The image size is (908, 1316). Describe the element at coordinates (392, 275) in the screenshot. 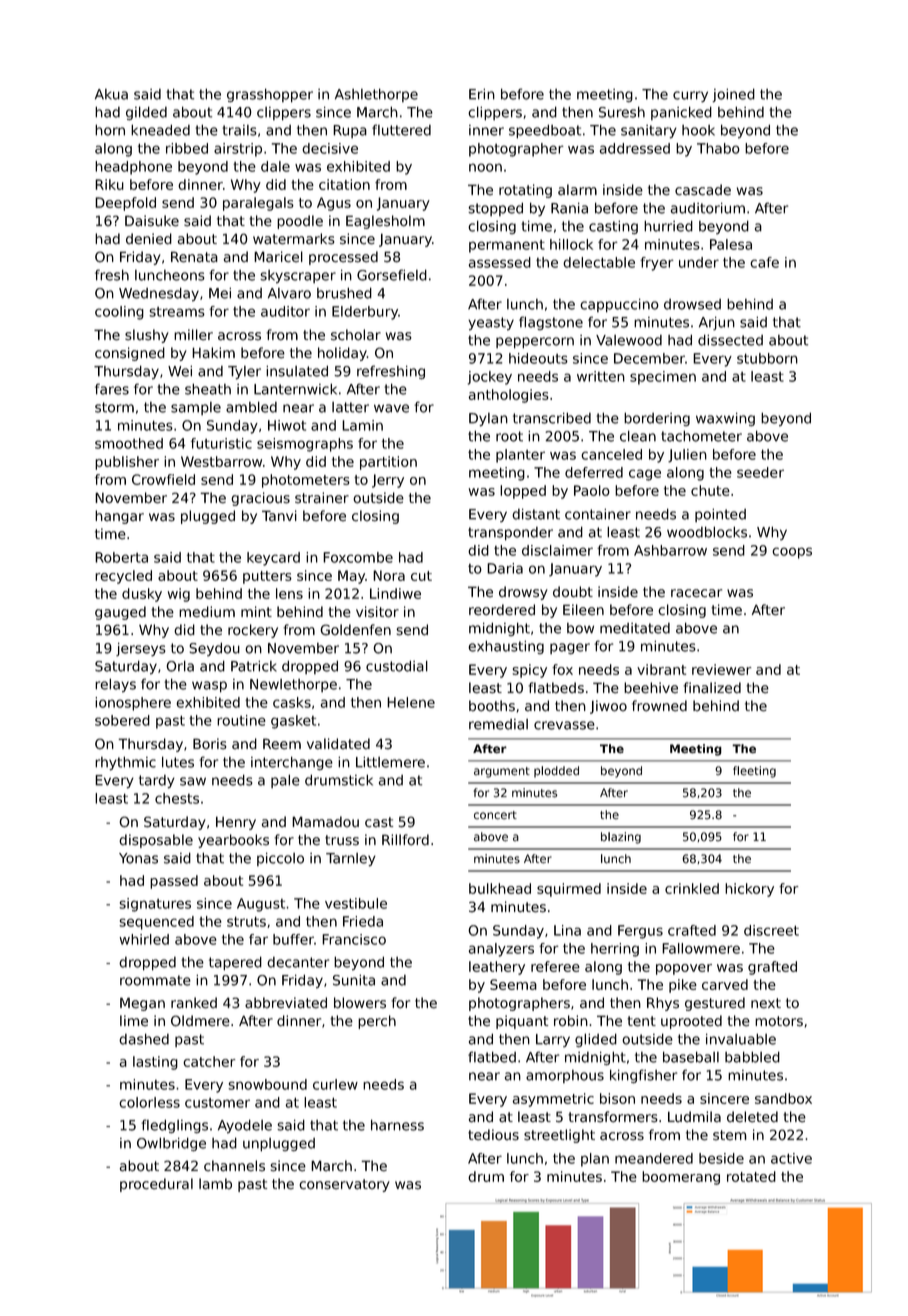

I see `Gorsefield` at that location.
